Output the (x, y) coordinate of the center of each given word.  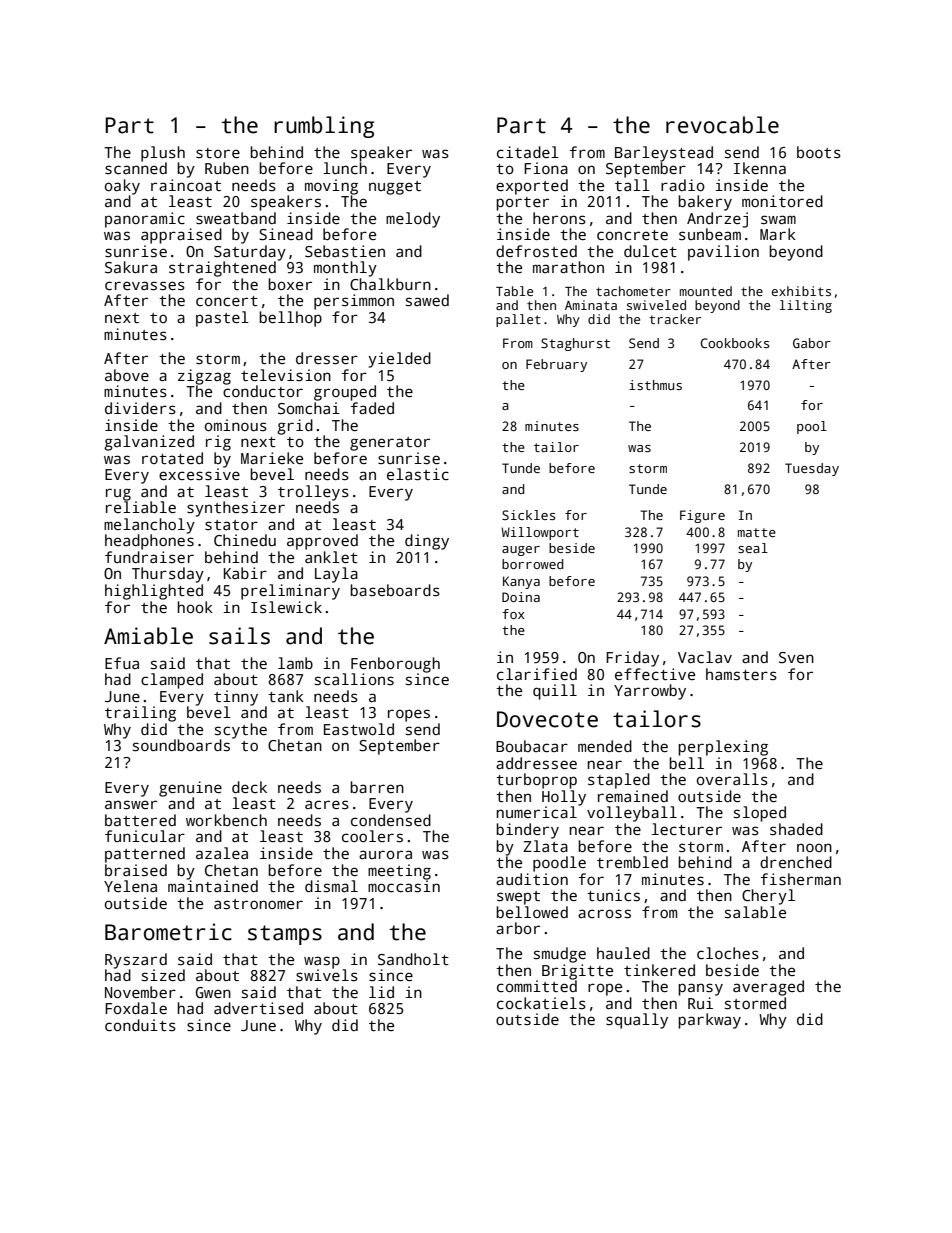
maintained (213, 886)
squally (637, 1021)
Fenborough (395, 665)
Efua (122, 663)
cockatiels (541, 1003)
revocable (722, 125)
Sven (796, 657)
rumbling (324, 127)
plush (163, 154)
